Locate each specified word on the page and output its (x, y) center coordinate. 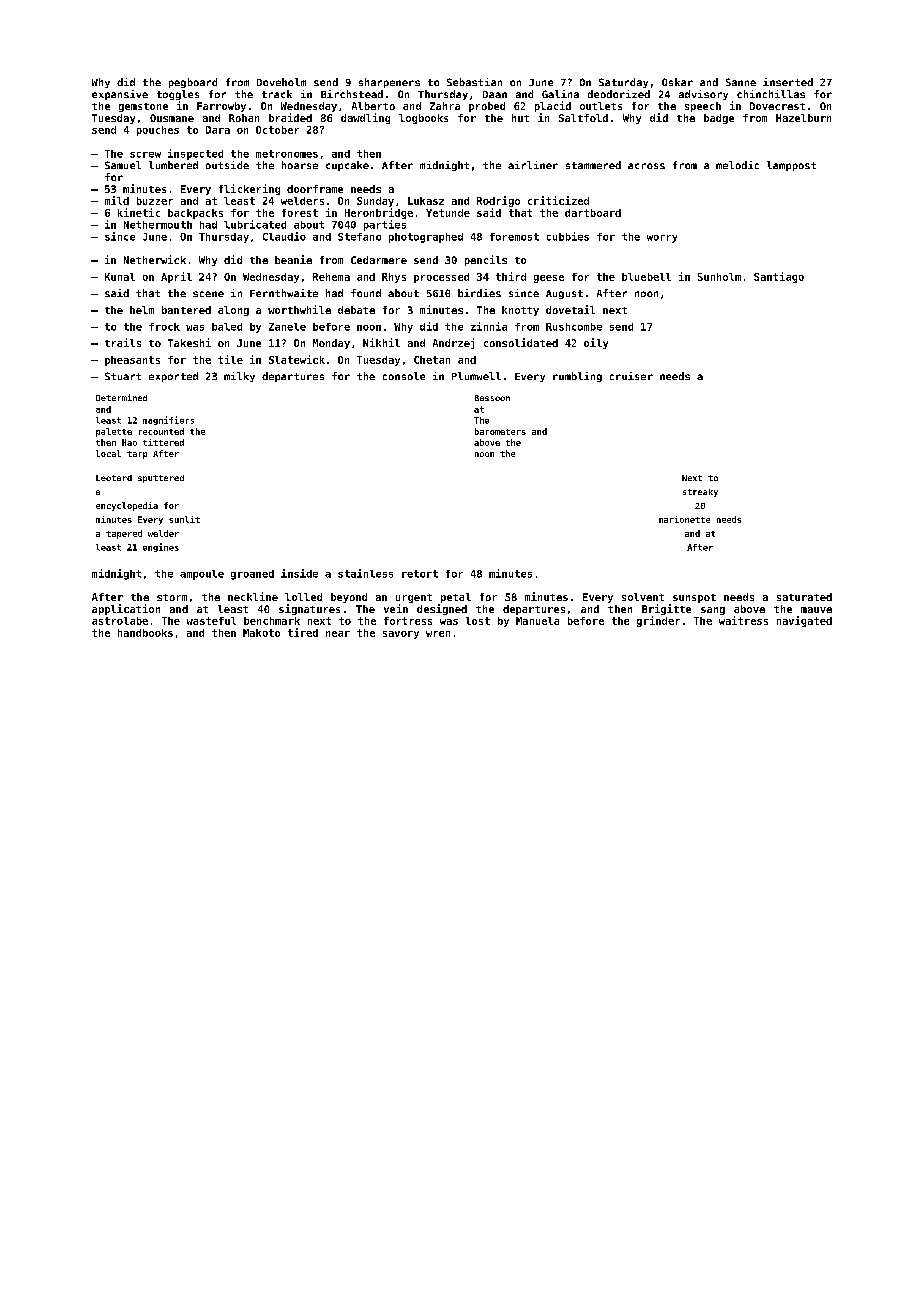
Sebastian (474, 82)
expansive (120, 95)
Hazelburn (803, 118)
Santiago (779, 277)
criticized (558, 200)
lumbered (173, 165)
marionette (684, 519)
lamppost (791, 166)
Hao (129, 442)
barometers (500, 431)
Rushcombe (574, 327)
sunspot (694, 598)
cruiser (631, 376)
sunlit (184, 519)
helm (142, 310)
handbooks (145, 633)
